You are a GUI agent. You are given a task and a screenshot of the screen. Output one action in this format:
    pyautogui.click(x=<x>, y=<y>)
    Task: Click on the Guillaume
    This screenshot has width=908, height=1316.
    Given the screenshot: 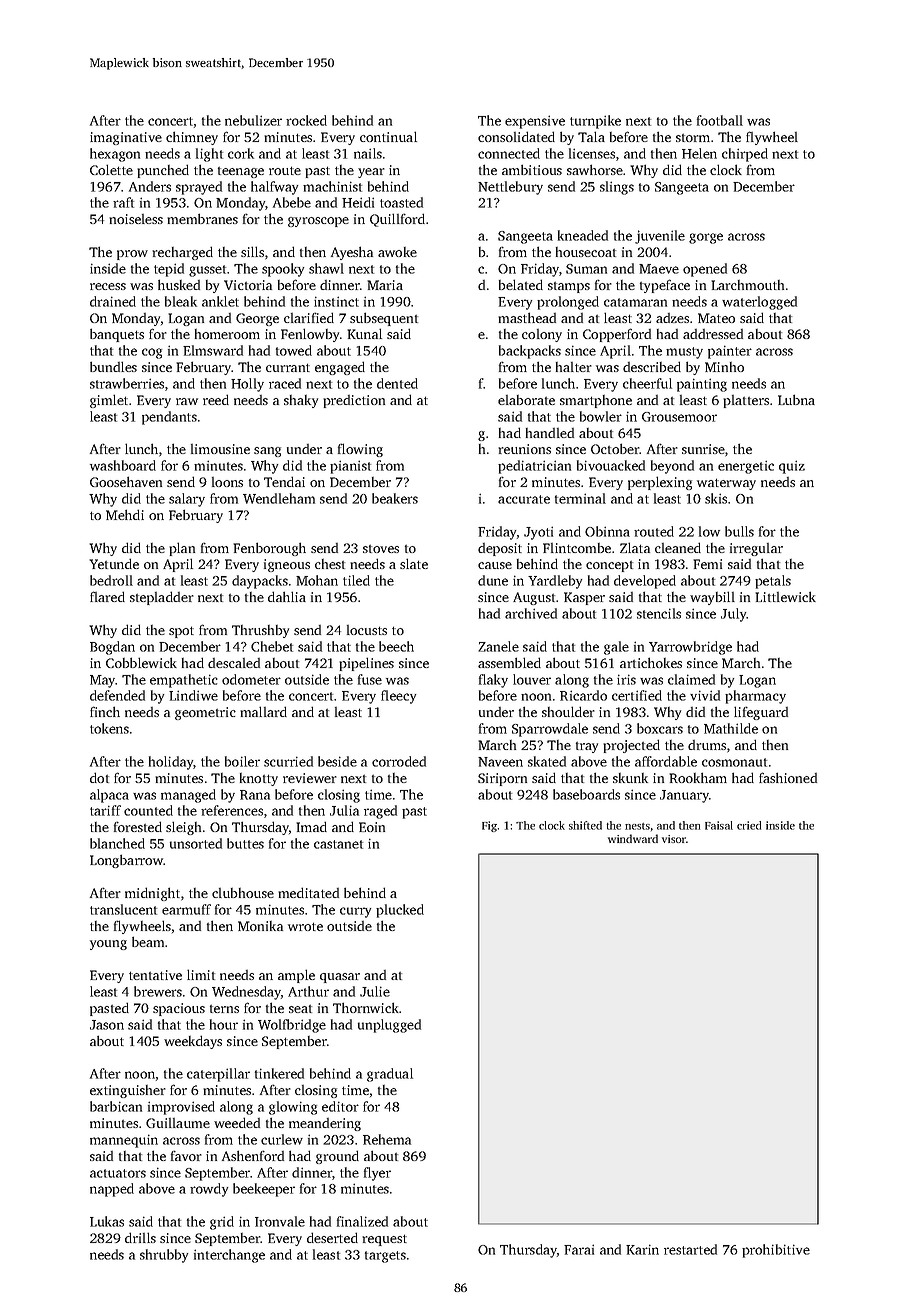 What is the action you would take?
    pyautogui.click(x=178, y=1123)
